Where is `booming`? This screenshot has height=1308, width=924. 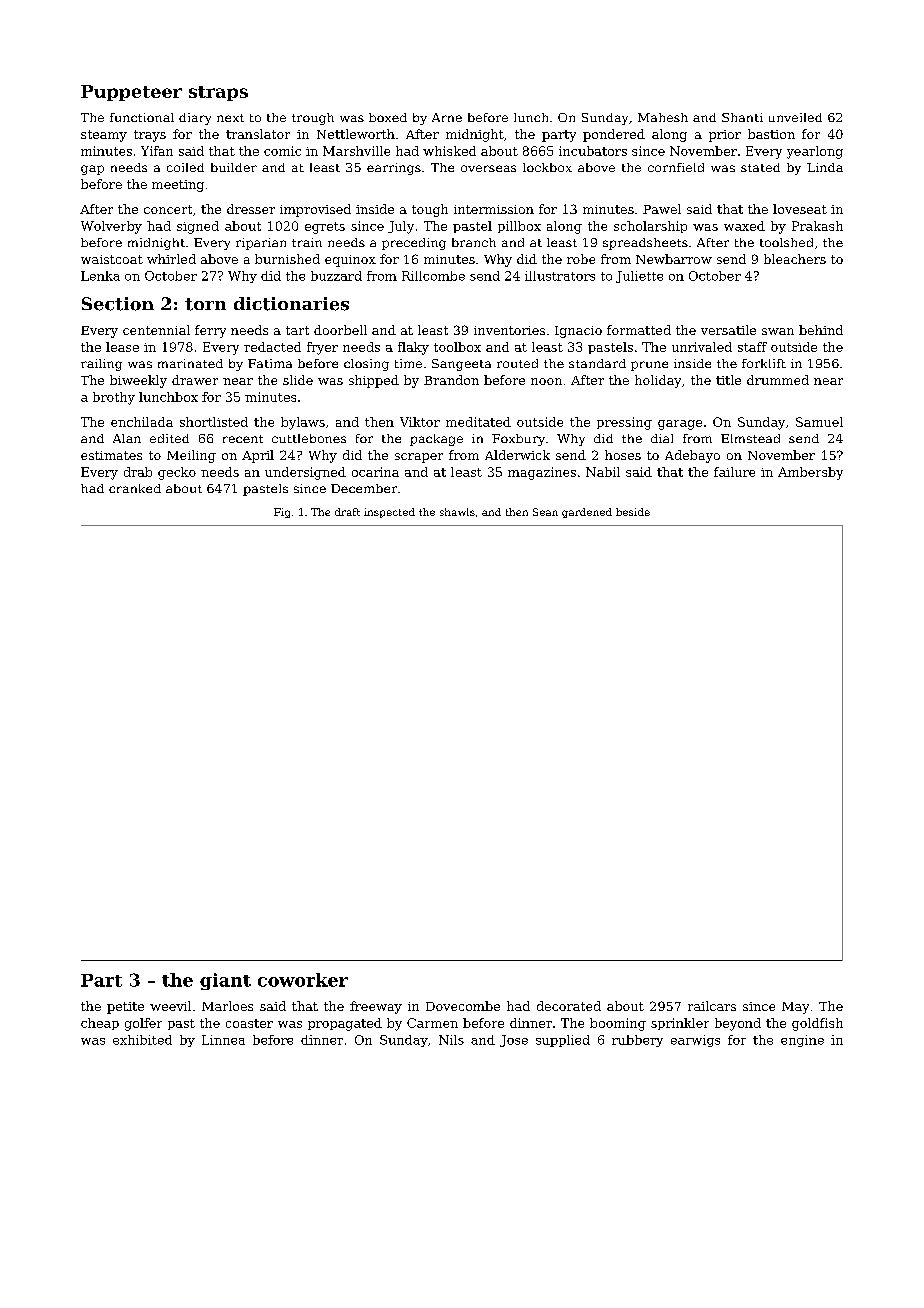
booming is located at coordinates (618, 1024).
